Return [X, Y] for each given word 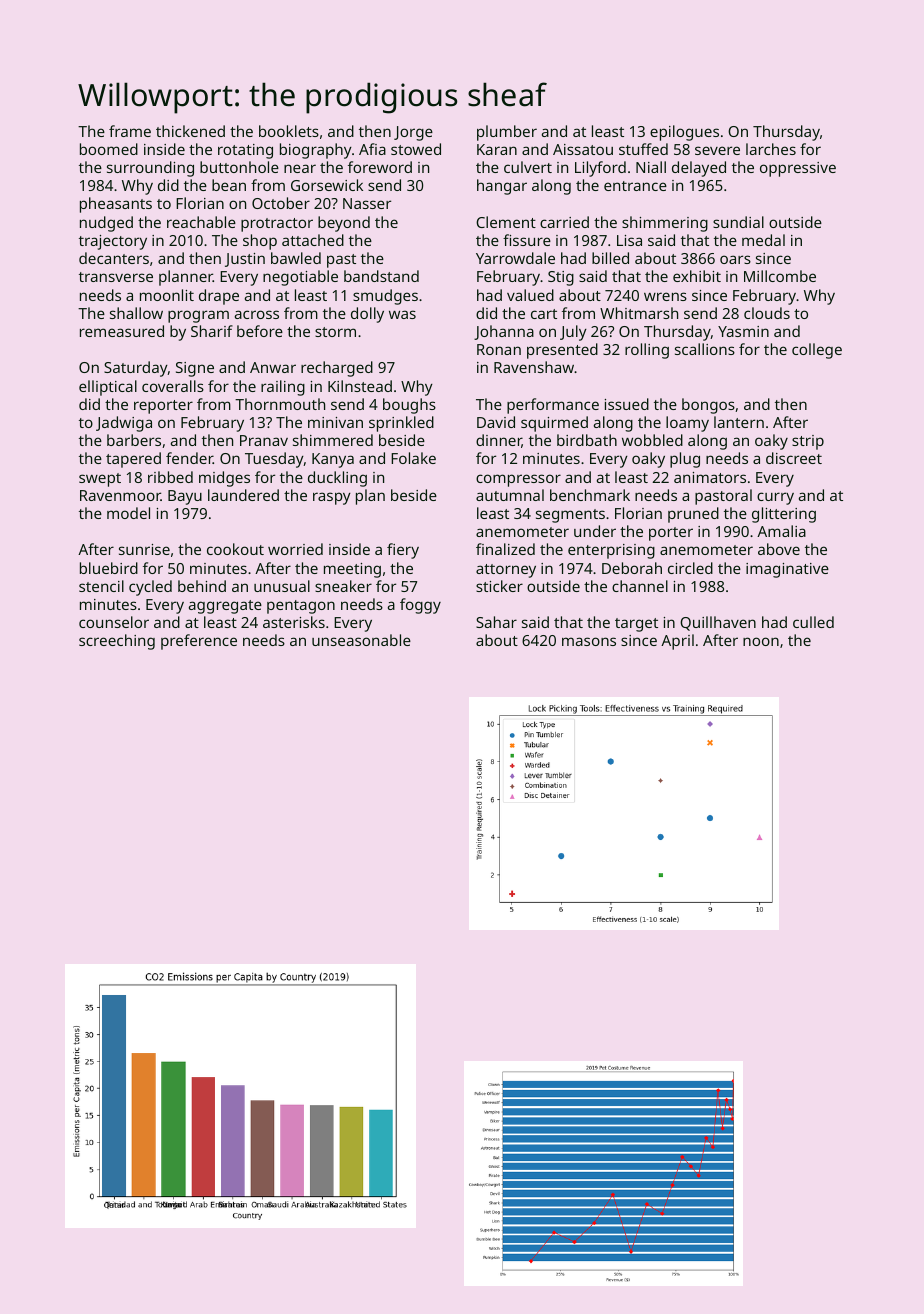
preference [199, 642]
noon [761, 641]
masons [589, 641]
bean [229, 185]
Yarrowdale [515, 258]
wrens [665, 296]
